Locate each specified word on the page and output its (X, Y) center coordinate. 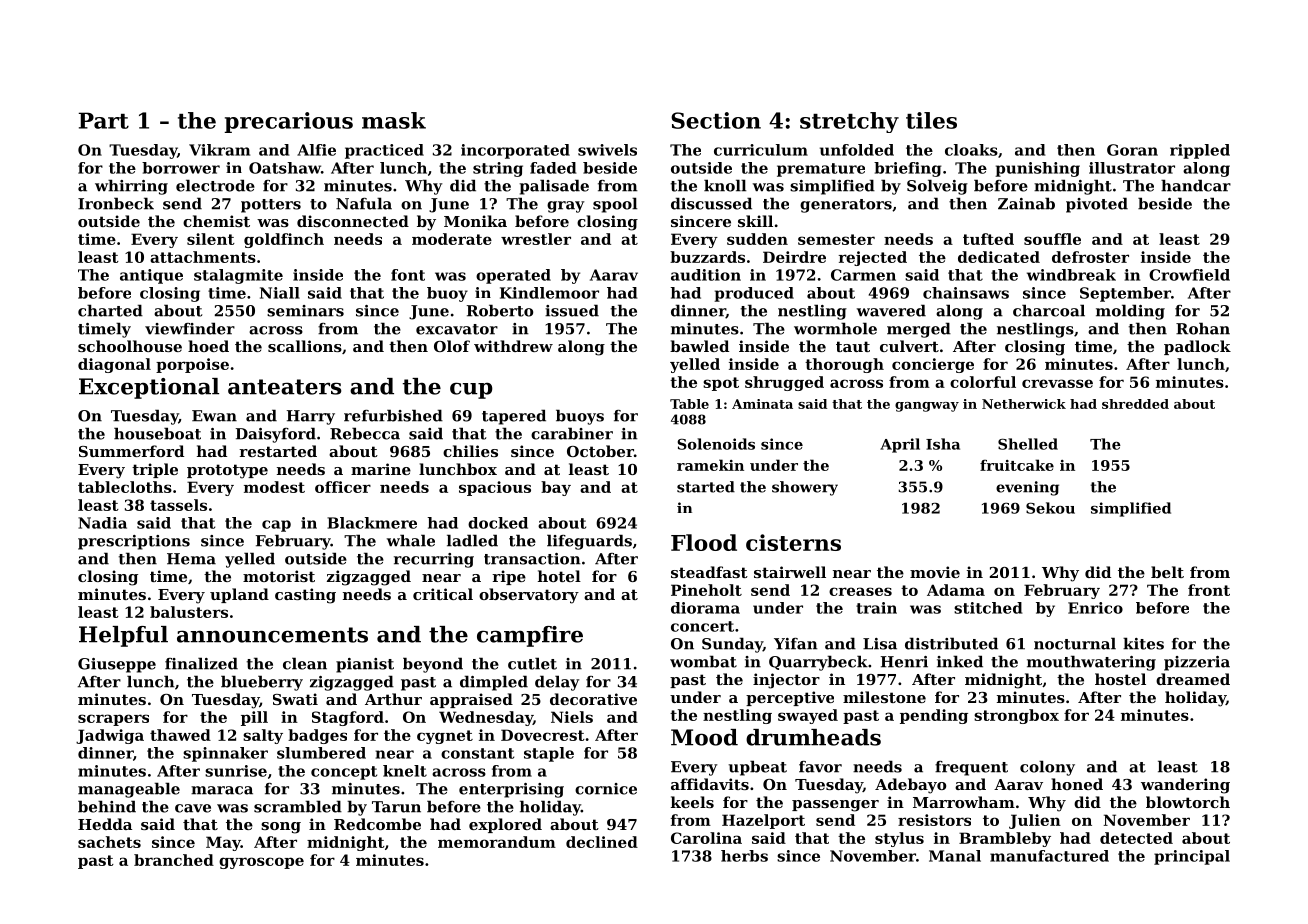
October (600, 451)
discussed (711, 203)
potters (271, 206)
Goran (1132, 150)
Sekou (1050, 508)
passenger (835, 806)
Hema (191, 559)
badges (317, 736)
